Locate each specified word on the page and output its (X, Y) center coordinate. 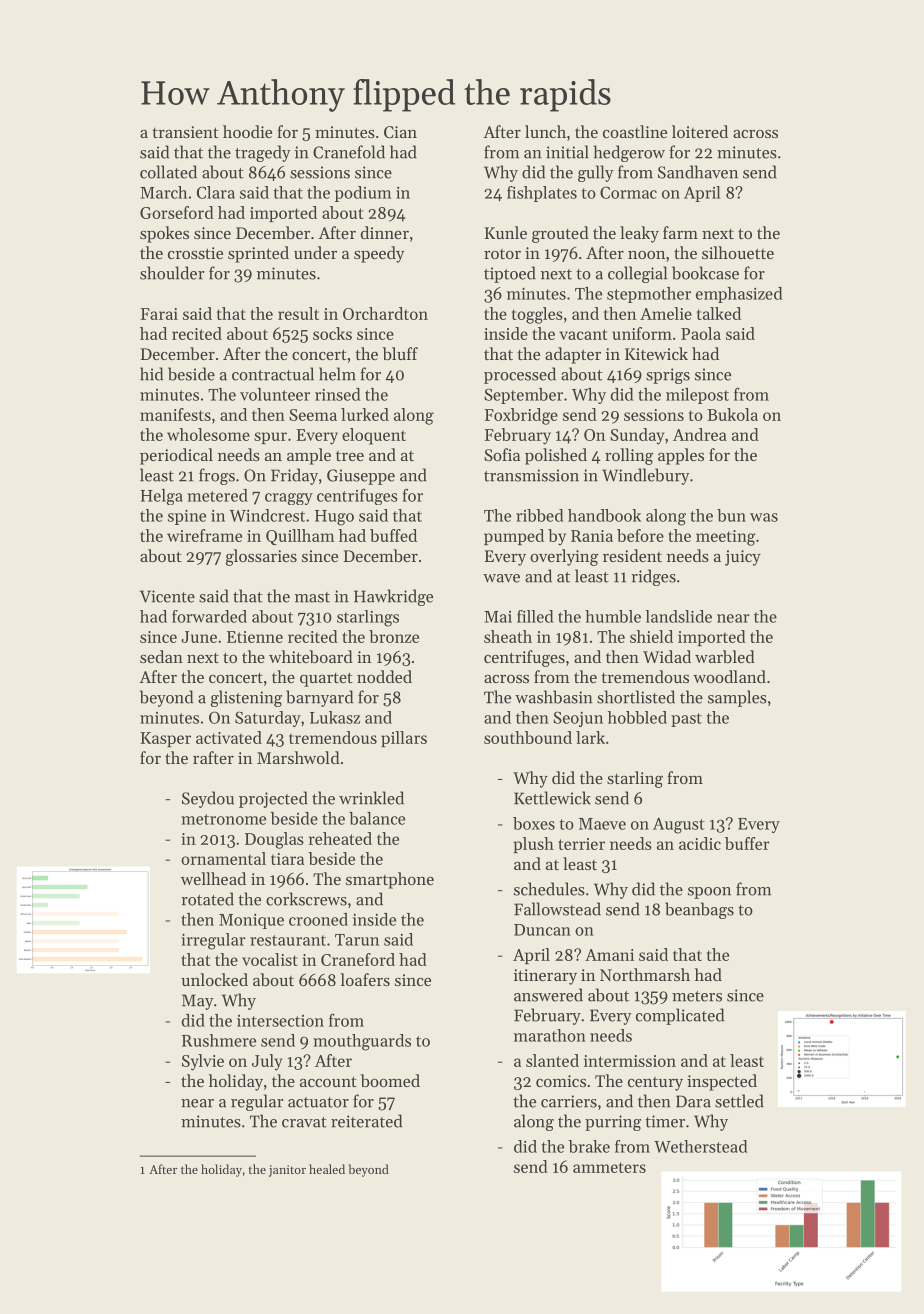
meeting (725, 538)
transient (185, 132)
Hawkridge (393, 597)
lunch (545, 131)
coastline (635, 131)
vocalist (270, 959)
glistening (246, 698)
